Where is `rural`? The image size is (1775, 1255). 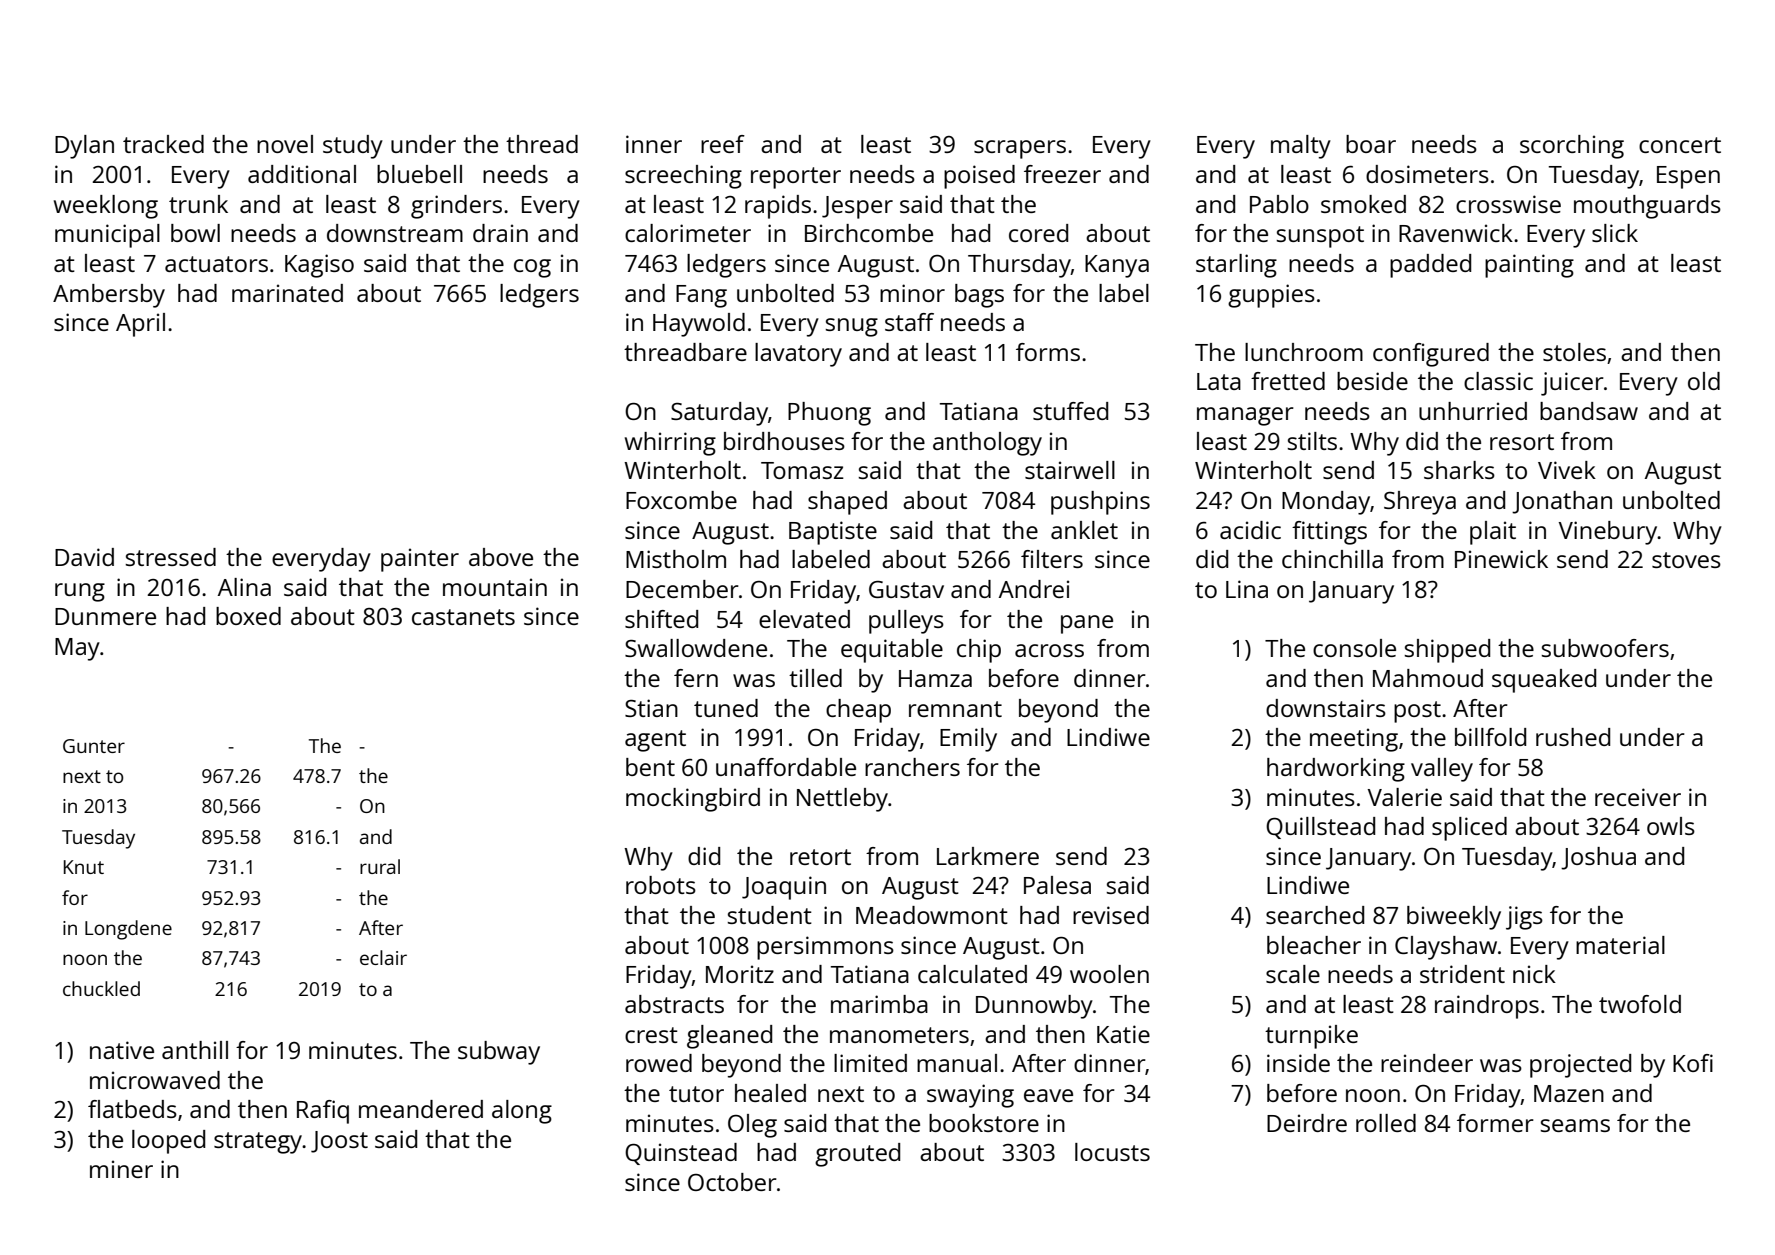
rural is located at coordinates (380, 866).
